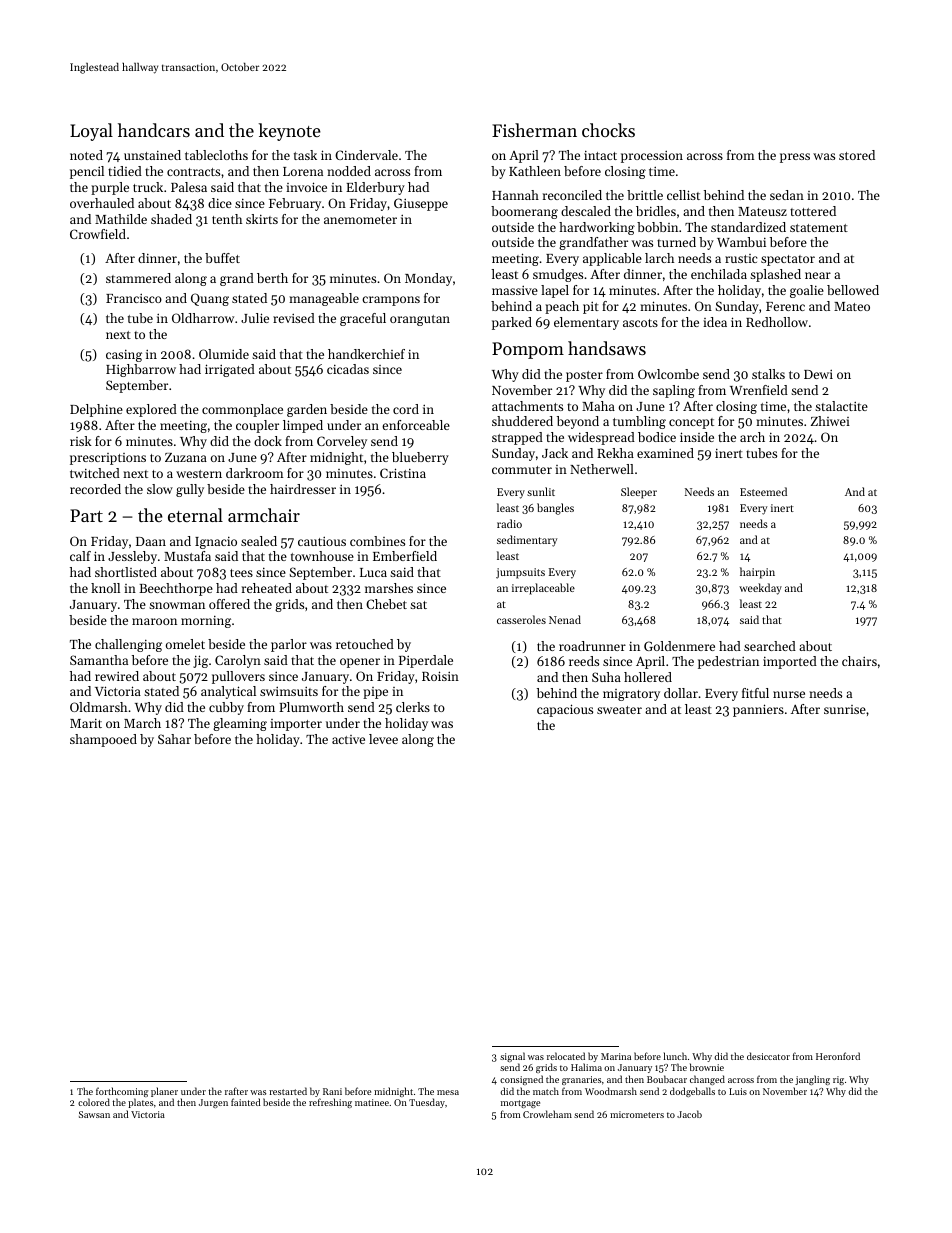 The width and height of the screenshot is (952, 1233). What do you see at coordinates (857, 155) in the screenshot?
I see `stored` at bounding box center [857, 155].
